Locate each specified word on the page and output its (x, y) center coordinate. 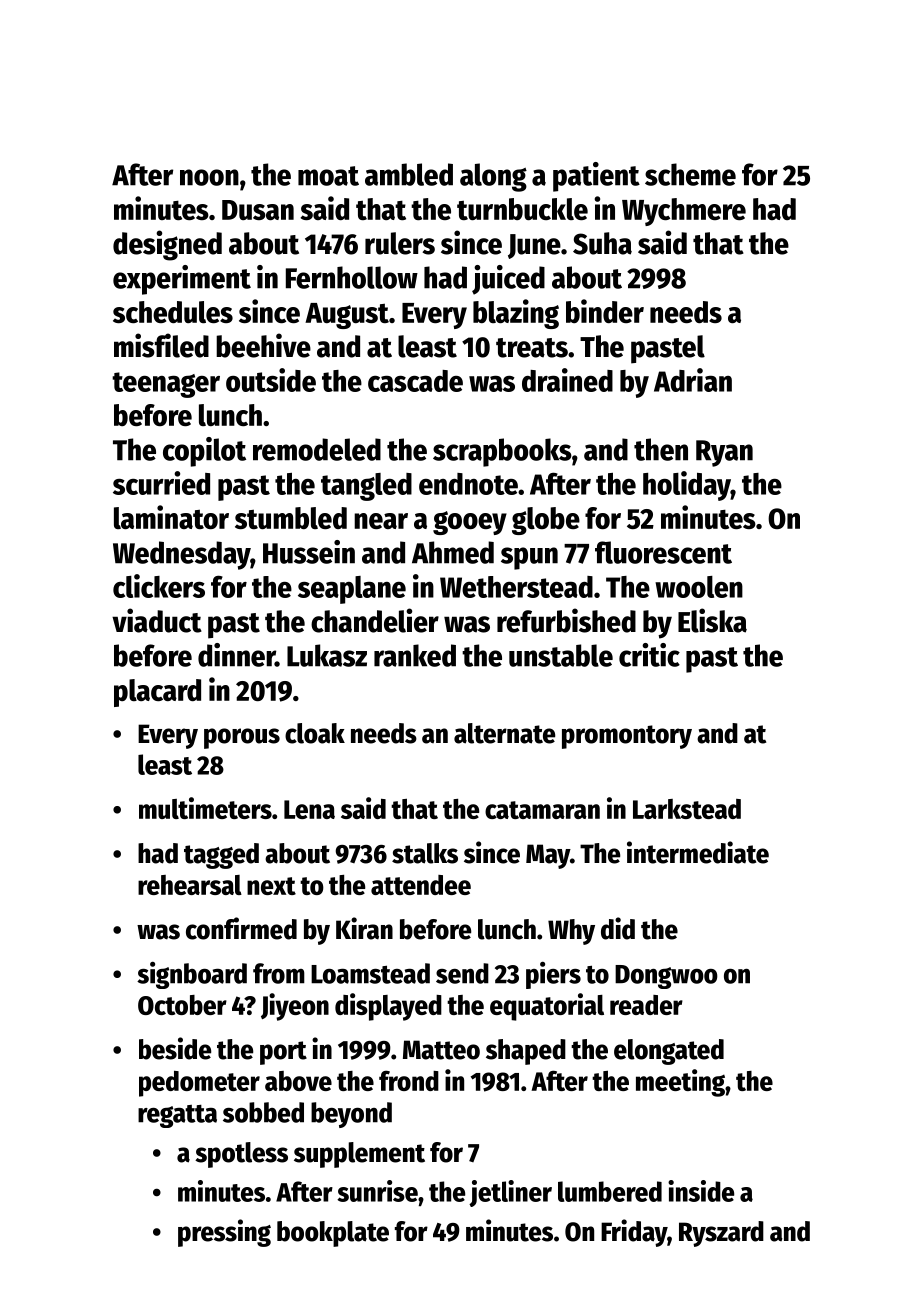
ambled (409, 174)
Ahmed (453, 552)
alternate (504, 733)
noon (209, 177)
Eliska (712, 620)
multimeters (205, 808)
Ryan (724, 453)
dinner (236, 655)
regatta (177, 1116)
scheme (690, 174)
